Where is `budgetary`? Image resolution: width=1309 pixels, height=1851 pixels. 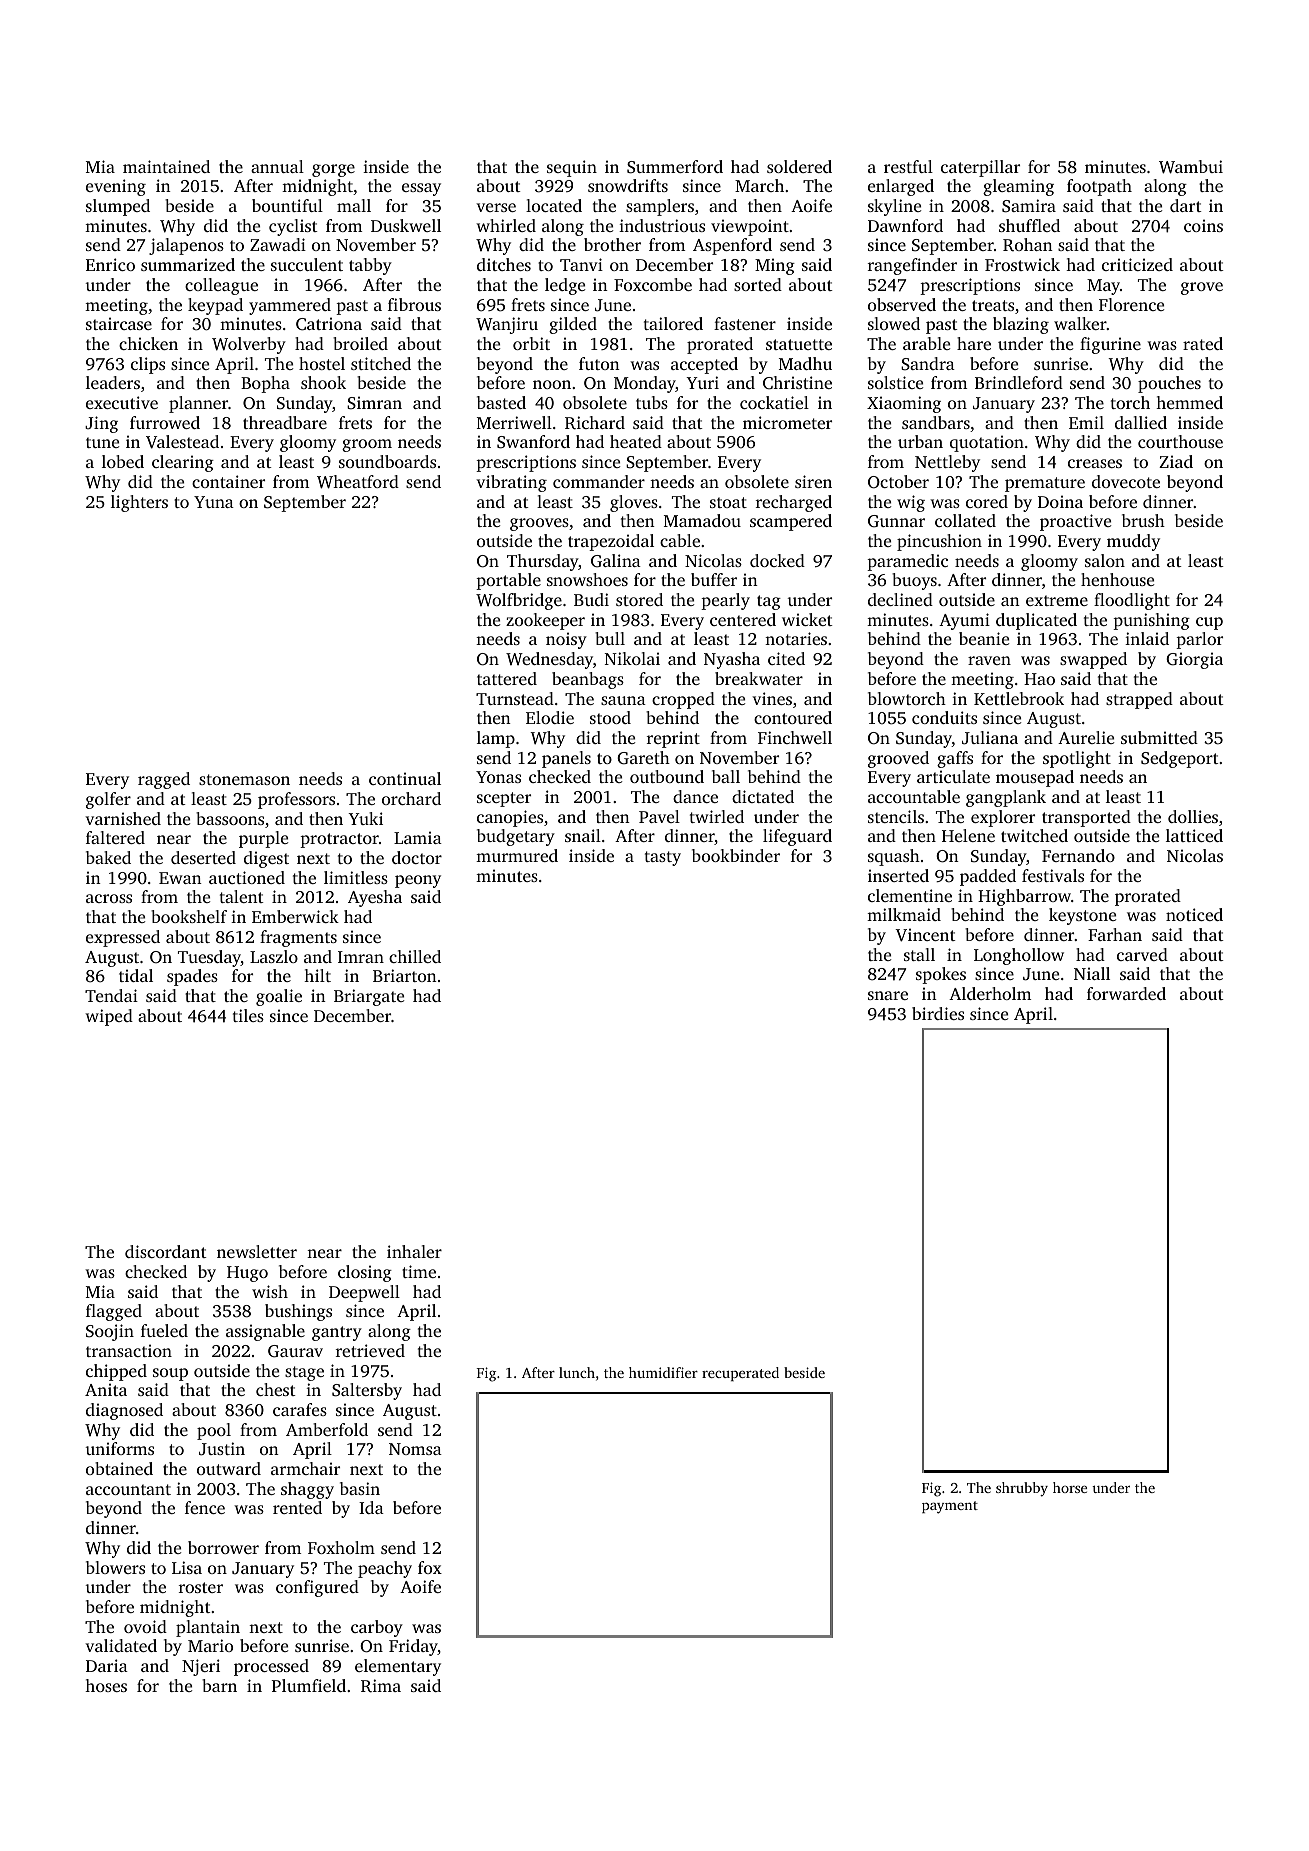
budgetary is located at coordinates (516, 837).
